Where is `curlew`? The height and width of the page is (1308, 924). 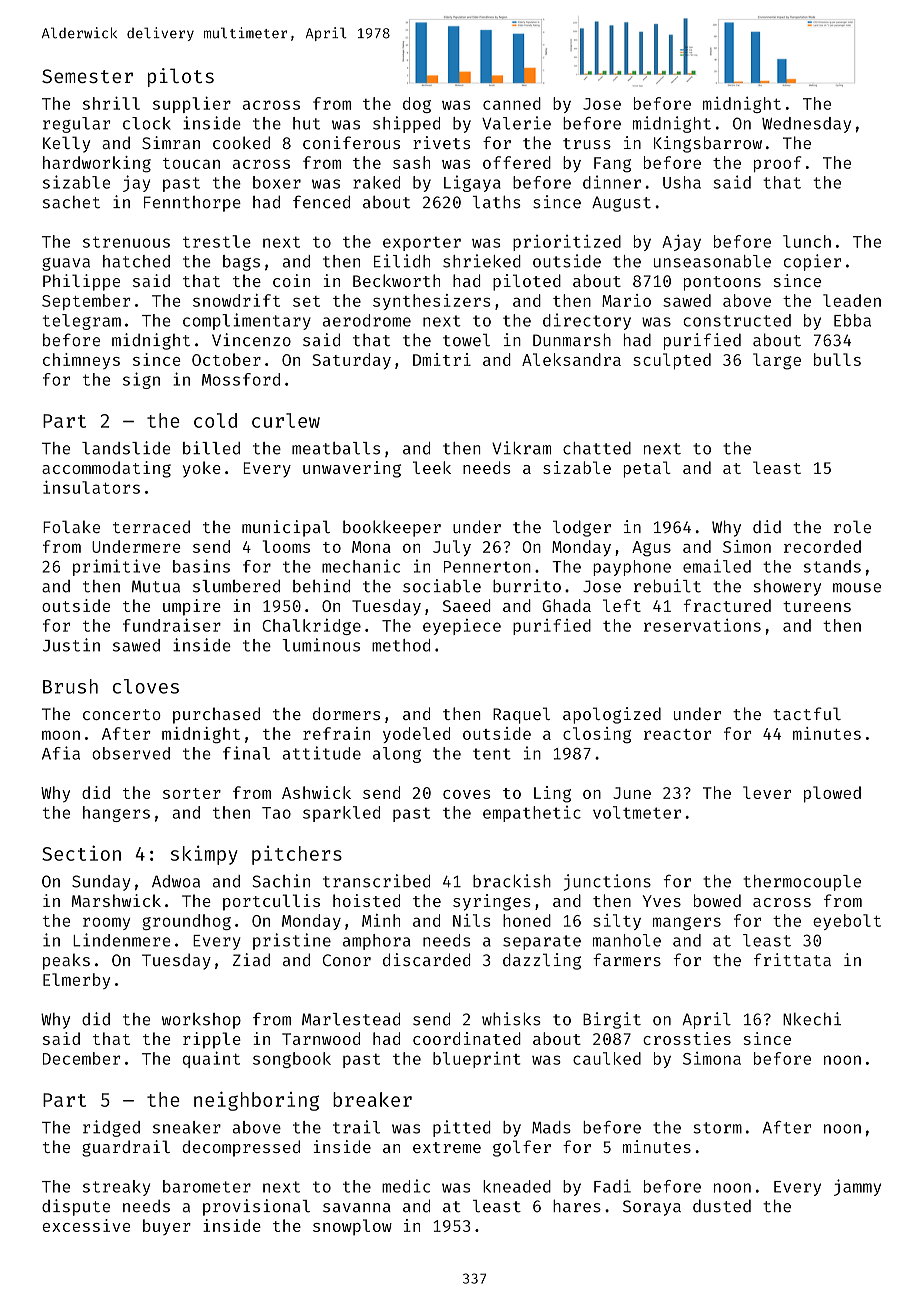 curlew is located at coordinates (286, 420).
